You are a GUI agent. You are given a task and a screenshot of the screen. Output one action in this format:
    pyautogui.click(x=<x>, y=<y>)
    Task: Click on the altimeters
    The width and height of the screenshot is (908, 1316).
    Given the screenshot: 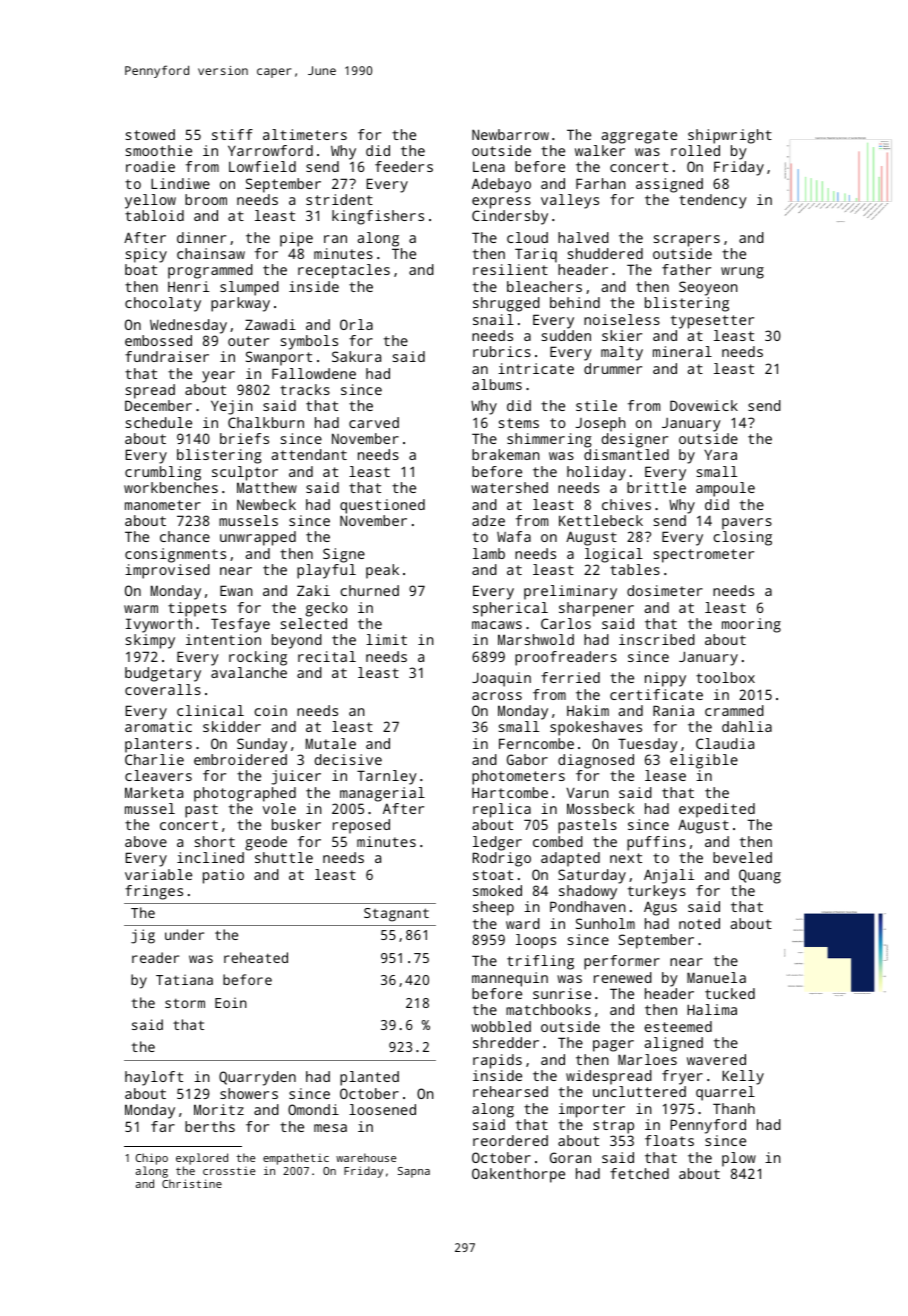 What is the action you would take?
    pyautogui.click(x=305, y=134)
